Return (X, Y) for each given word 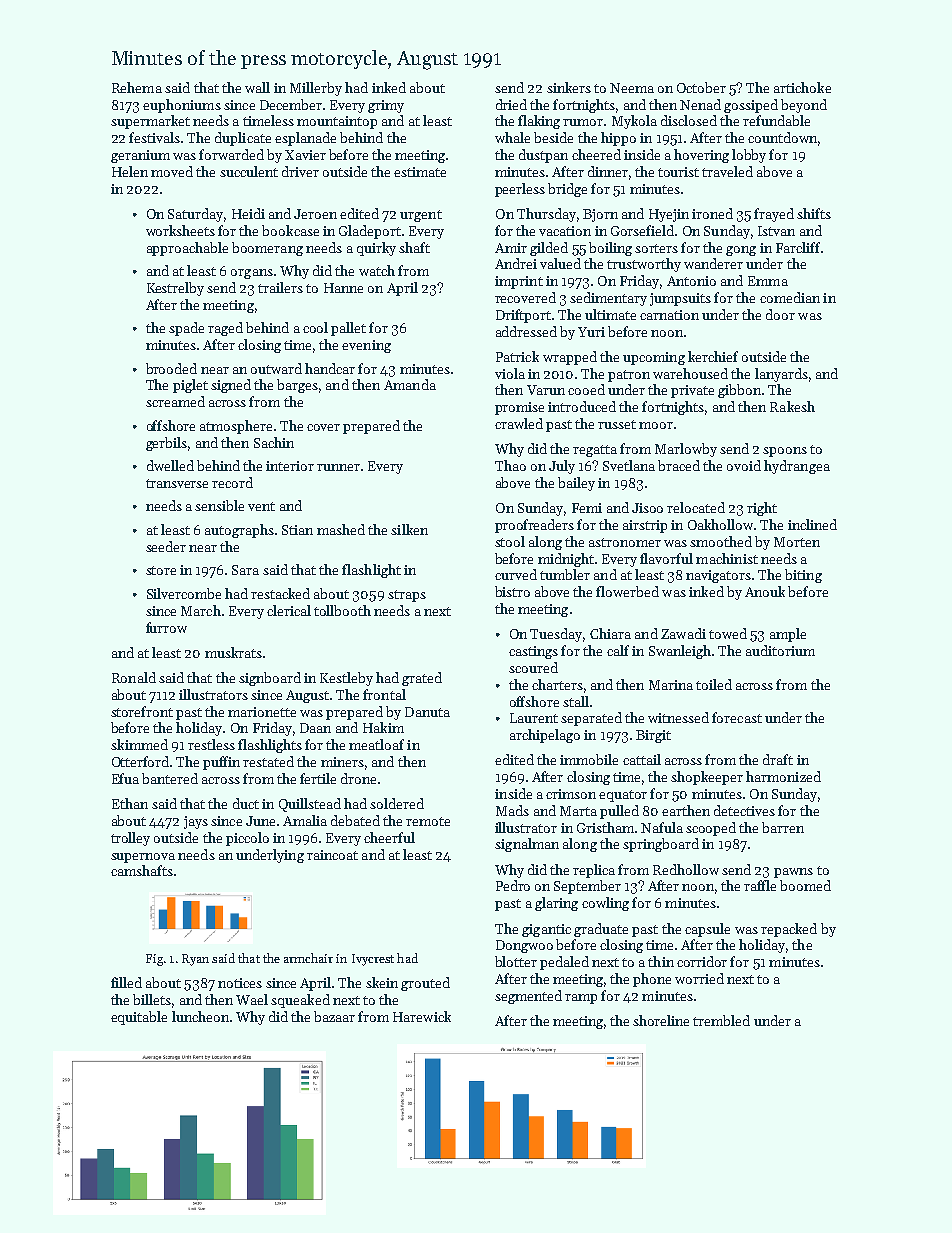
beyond (804, 106)
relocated (696, 507)
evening (366, 346)
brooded (171, 368)
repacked (789, 930)
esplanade (305, 139)
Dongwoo (524, 946)
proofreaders (534, 526)
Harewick (422, 1016)
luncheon (200, 1016)
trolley (130, 839)
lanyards (781, 375)
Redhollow (686, 869)
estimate (420, 172)
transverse (177, 483)
